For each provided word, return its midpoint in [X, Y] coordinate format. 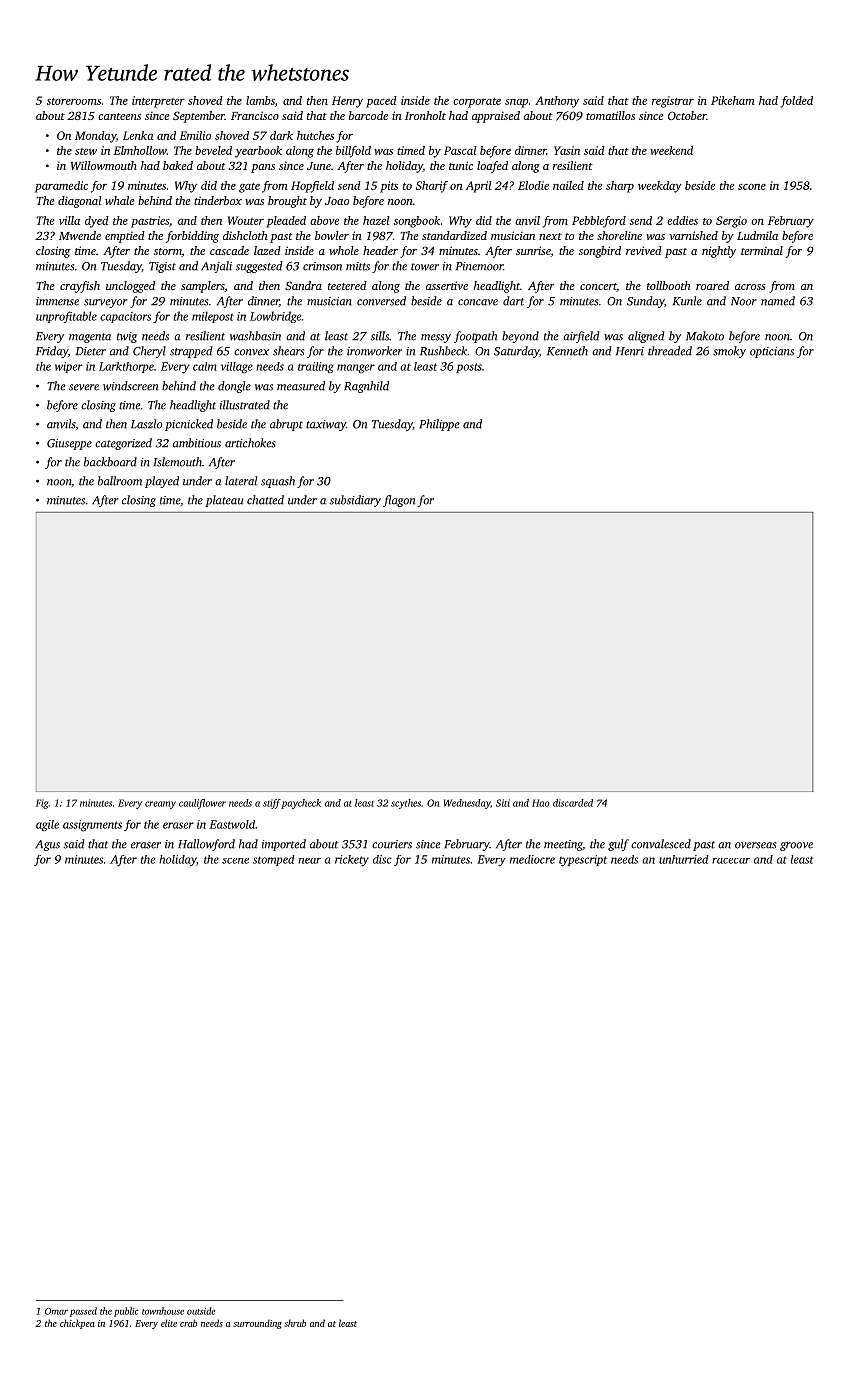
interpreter [158, 102]
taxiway [326, 425]
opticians [772, 352]
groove [796, 846]
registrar [673, 102]
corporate [477, 103]
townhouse [163, 1311]
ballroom [120, 481]
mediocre [532, 859]
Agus [47, 845]
